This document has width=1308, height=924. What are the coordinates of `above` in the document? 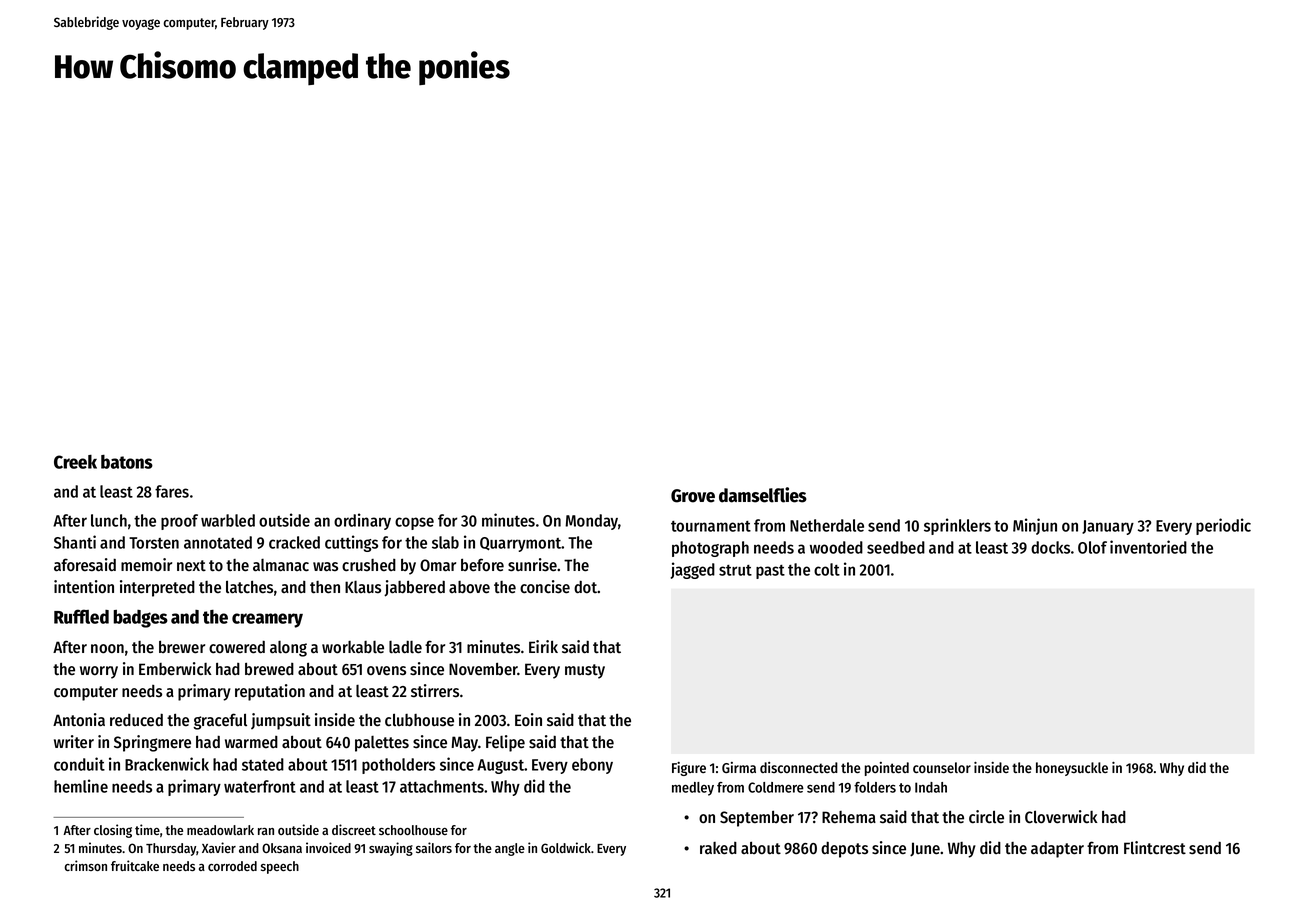 It's located at (469, 587).
